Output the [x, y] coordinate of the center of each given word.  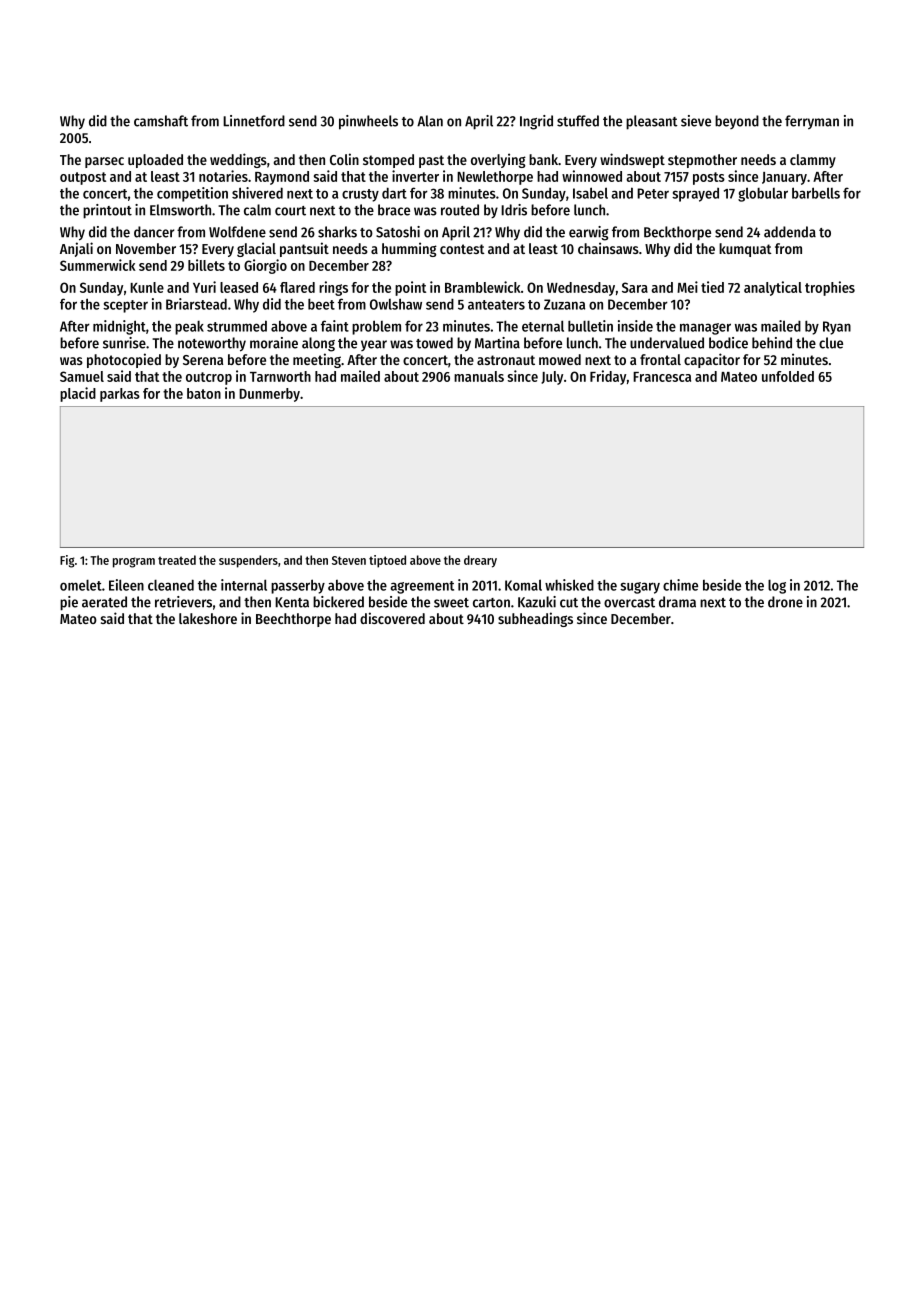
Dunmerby [269, 395]
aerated [104, 602]
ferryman [812, 122]
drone [785, 602]
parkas [120, 395]
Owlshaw [396, 304]
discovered [392, 618]
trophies [830, 288]
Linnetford [254, 121]
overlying [498, 160]
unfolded [788, 376]
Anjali [76, 249]
